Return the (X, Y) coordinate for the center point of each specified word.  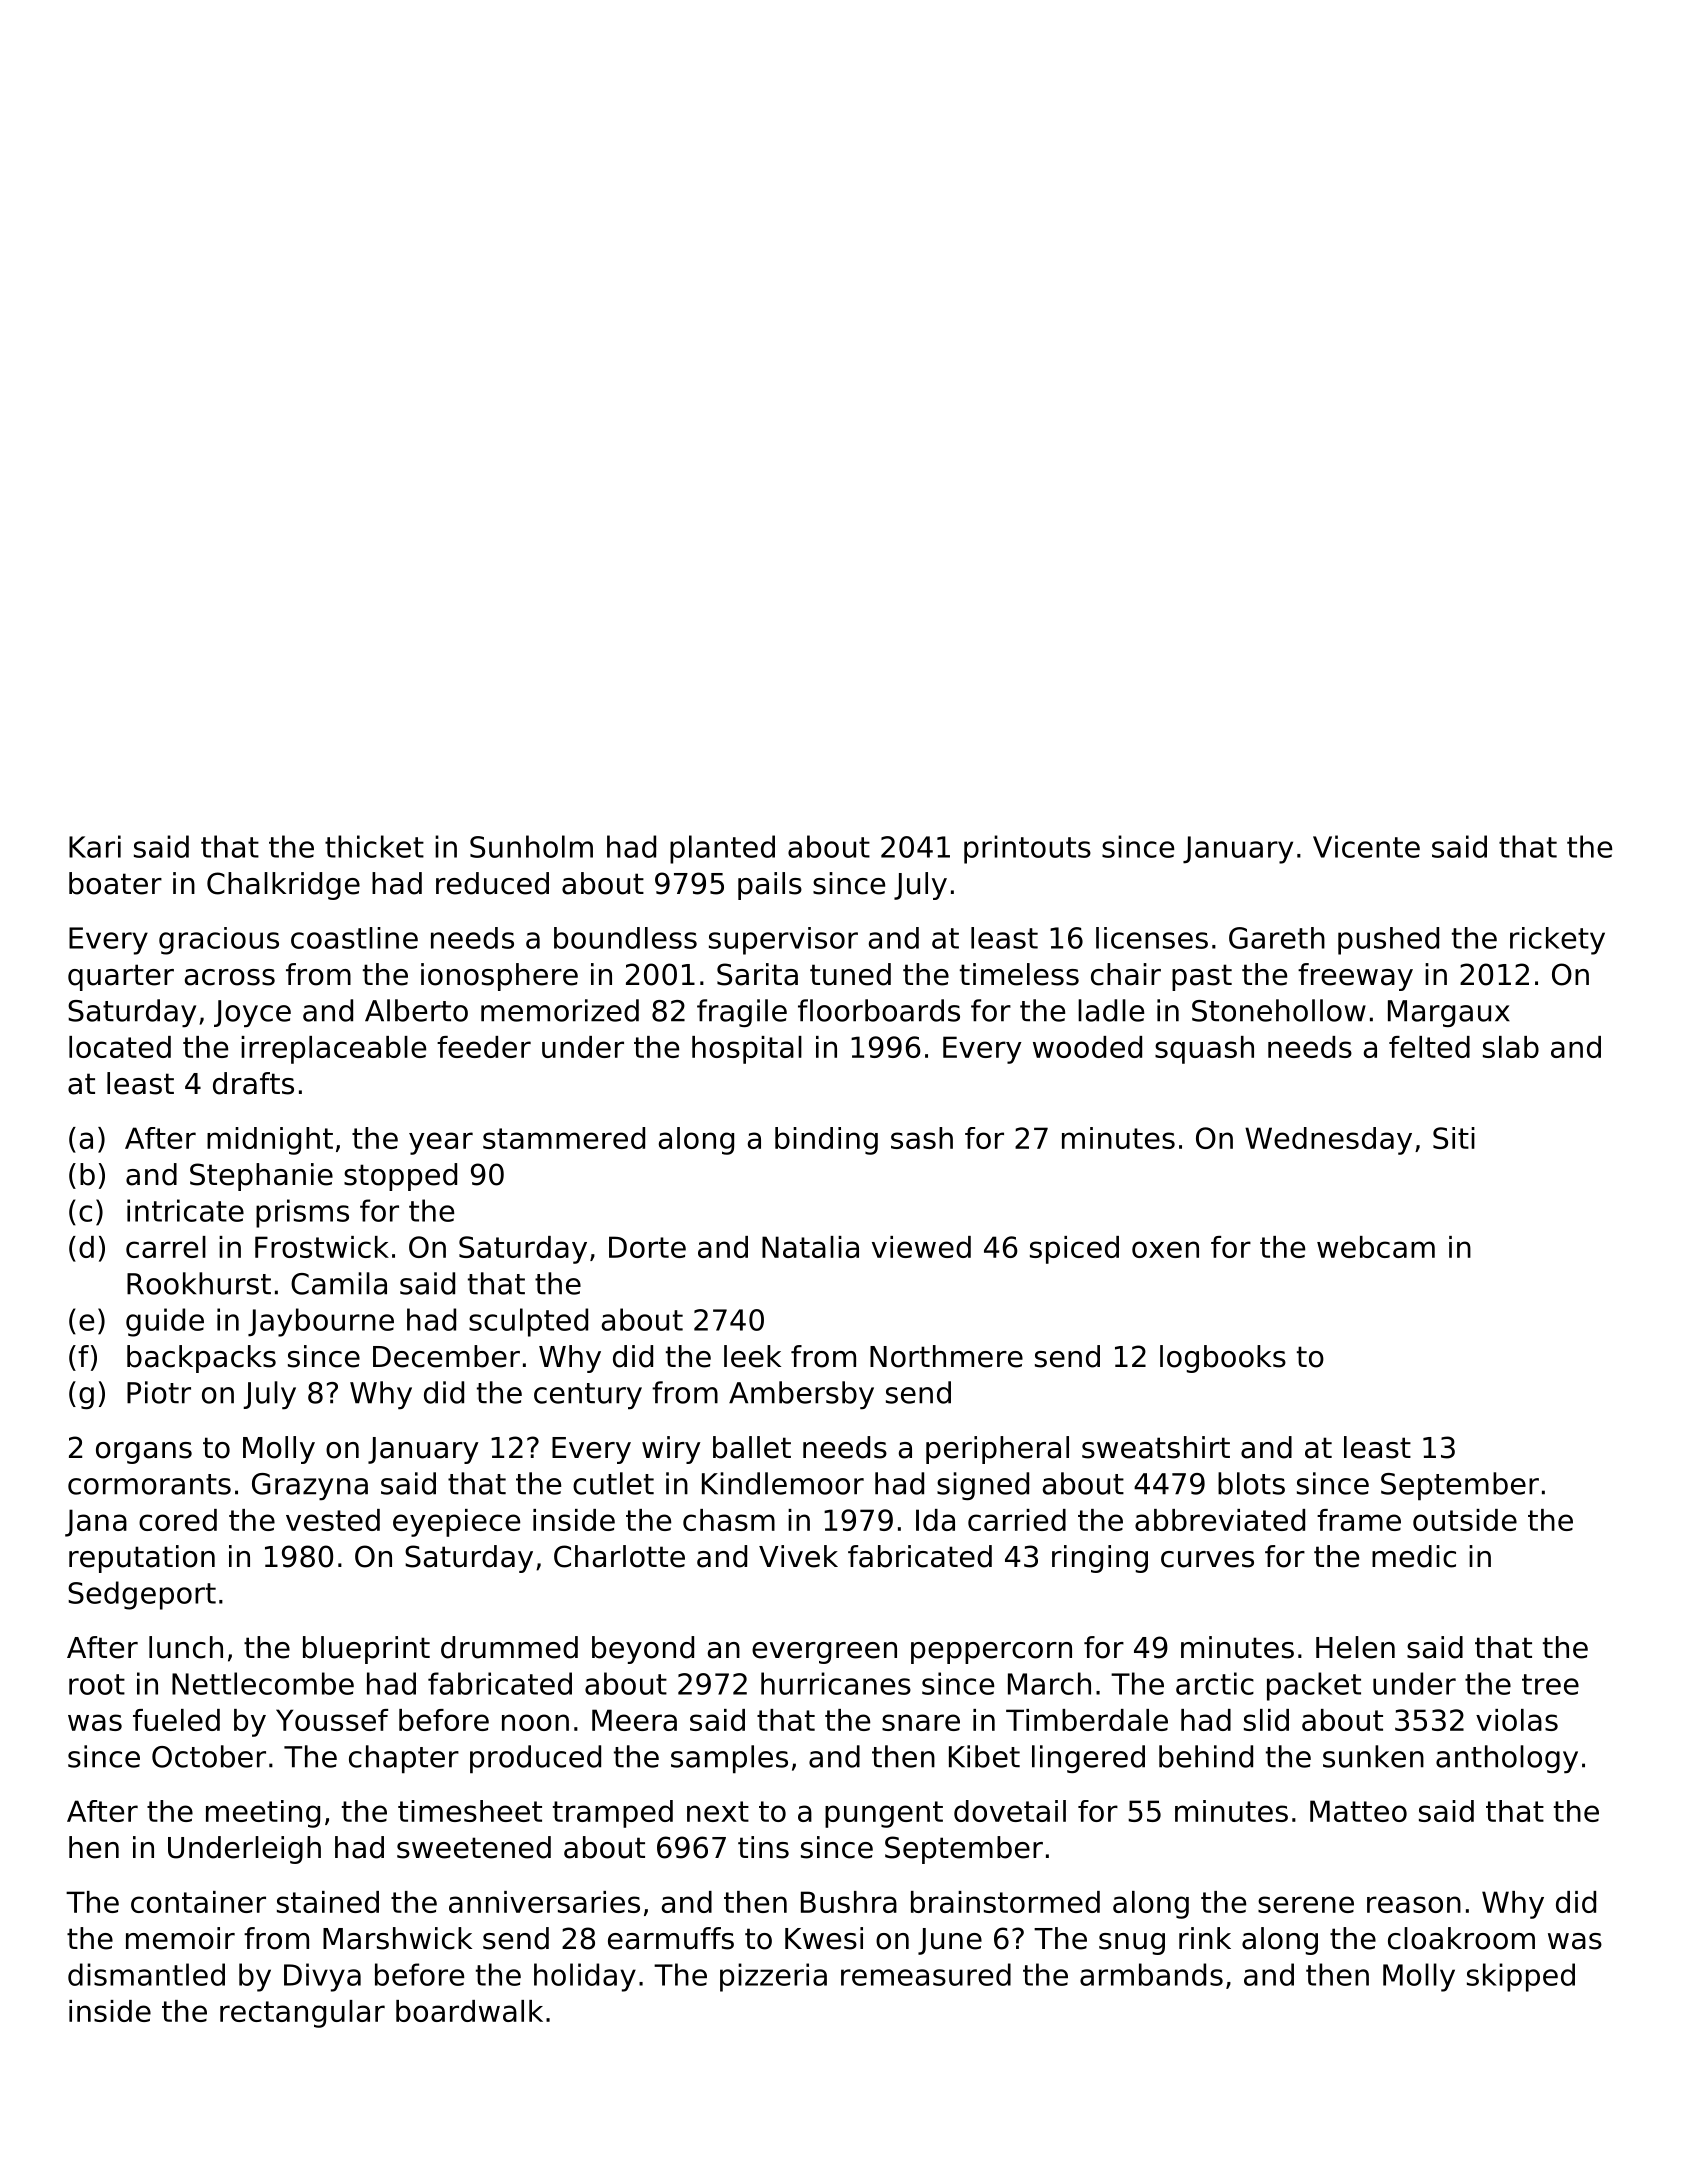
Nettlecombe (263, 1683)
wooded (1087, 1047)
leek (752, 1356)
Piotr (159, 1392)
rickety (1557, 941)
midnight (270, 1141)
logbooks (1223, 1359)
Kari (95, 846)
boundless (625, 938)
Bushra (849, 1902)
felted (1429, 1047)
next (718, 1811)
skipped (1521, 1977)
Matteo (1358, 1811)
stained (328, 1902)
